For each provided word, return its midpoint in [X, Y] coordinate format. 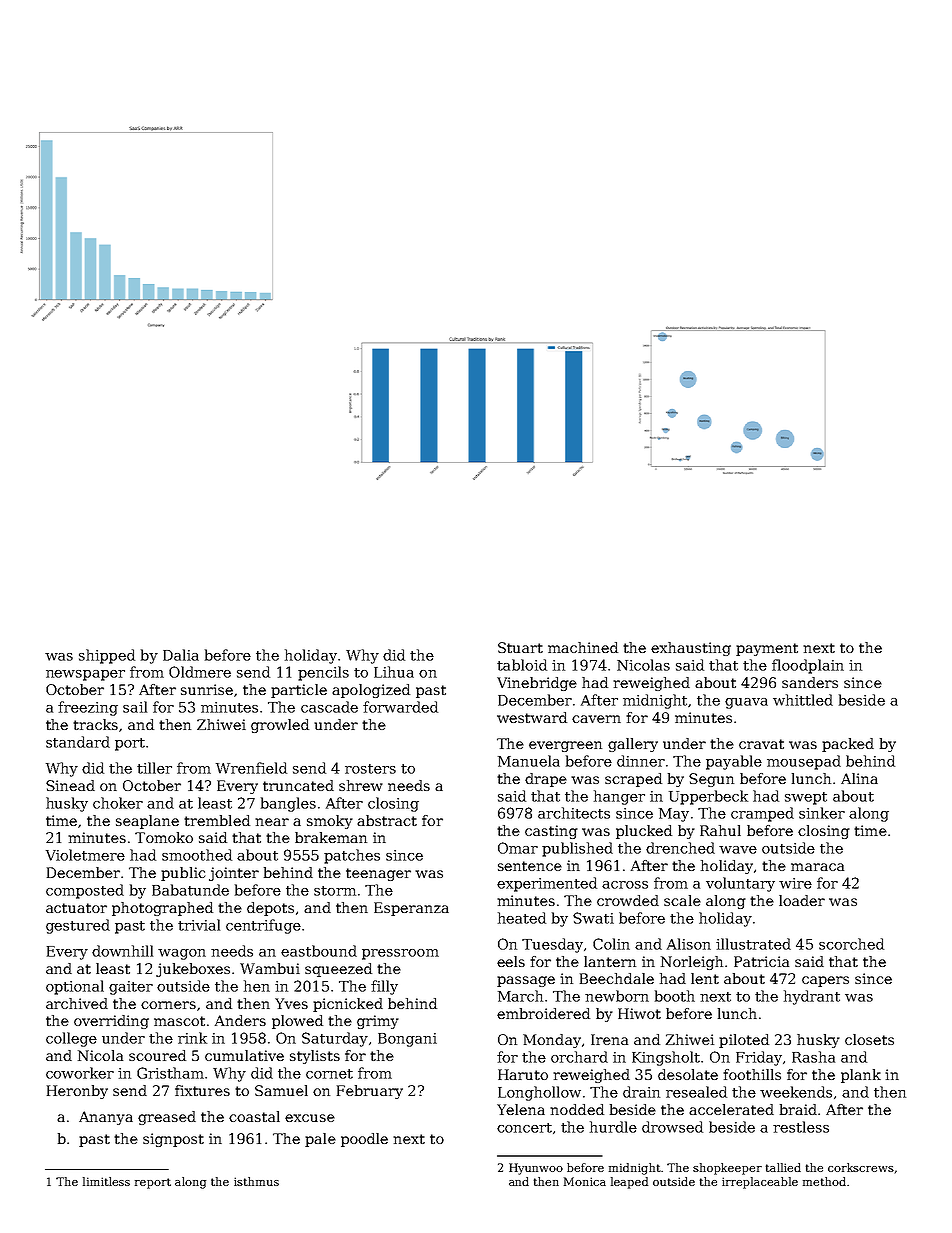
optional [75, 987]
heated [522, 918]
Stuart [520, 647]
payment [767, 649]
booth [675, 996]
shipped [107, 656]
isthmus [256, 1181]
